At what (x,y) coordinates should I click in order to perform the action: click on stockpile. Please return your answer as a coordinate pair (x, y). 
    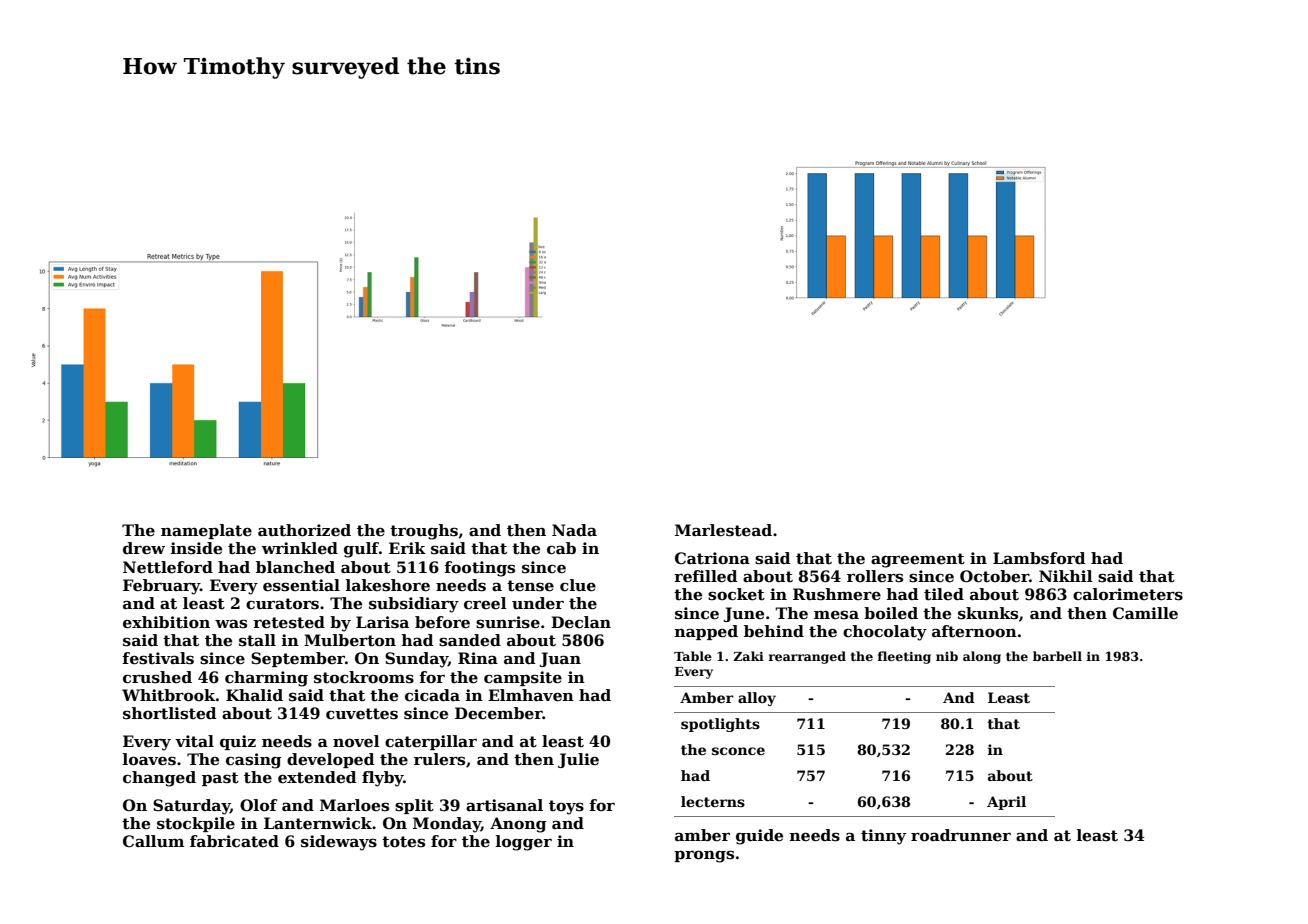
    Looking at the image, I should click on (196, 824).
